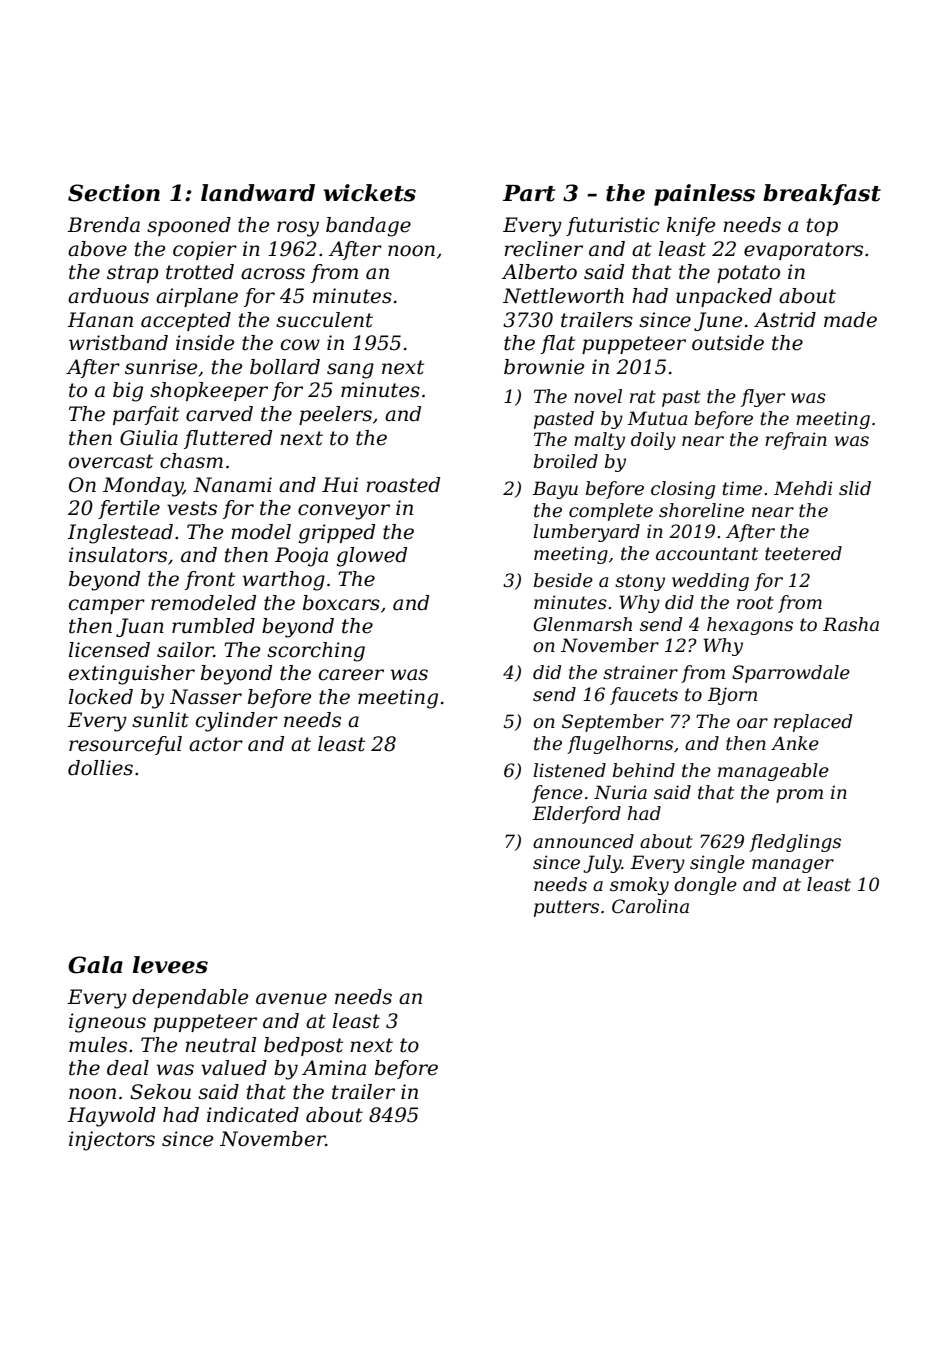 The height and width of the screenshot is (1348, 950). Describe the element at coordinates (205, 343) in the screenshot. I see `inside` at that location.
